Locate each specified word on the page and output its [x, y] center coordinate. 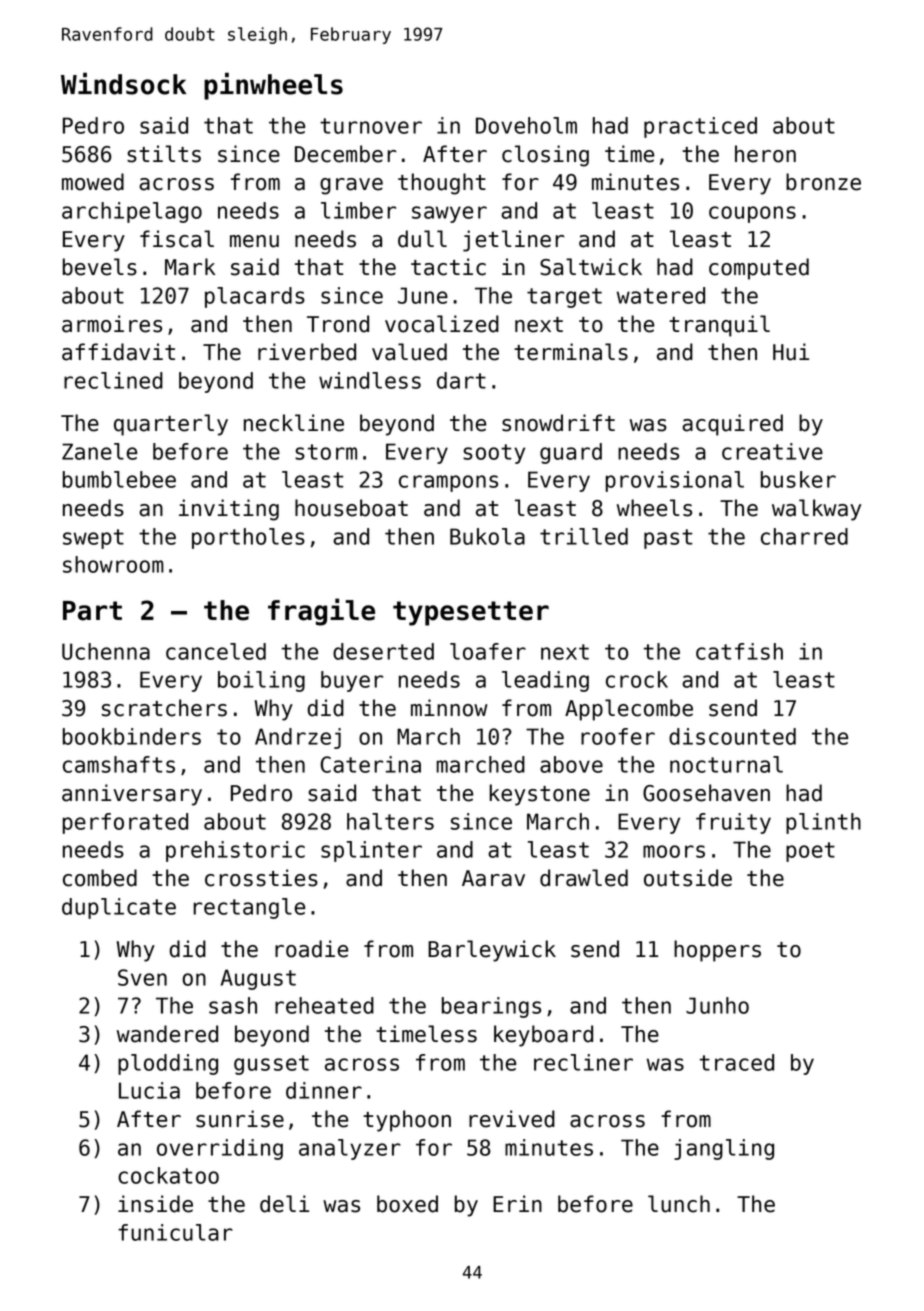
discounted [732, 736]
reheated [324, 1005]
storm [326, 452]
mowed [93, 182]
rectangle [249, 908]
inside [155, 1204]
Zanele [99, 451]
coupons [752, 214]
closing [545, 156]
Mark [190, 267]
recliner [583, 1062]
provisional [675, 481]
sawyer [449, 214]
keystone [540, 795]
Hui [791, 352]
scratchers [164, 708]
